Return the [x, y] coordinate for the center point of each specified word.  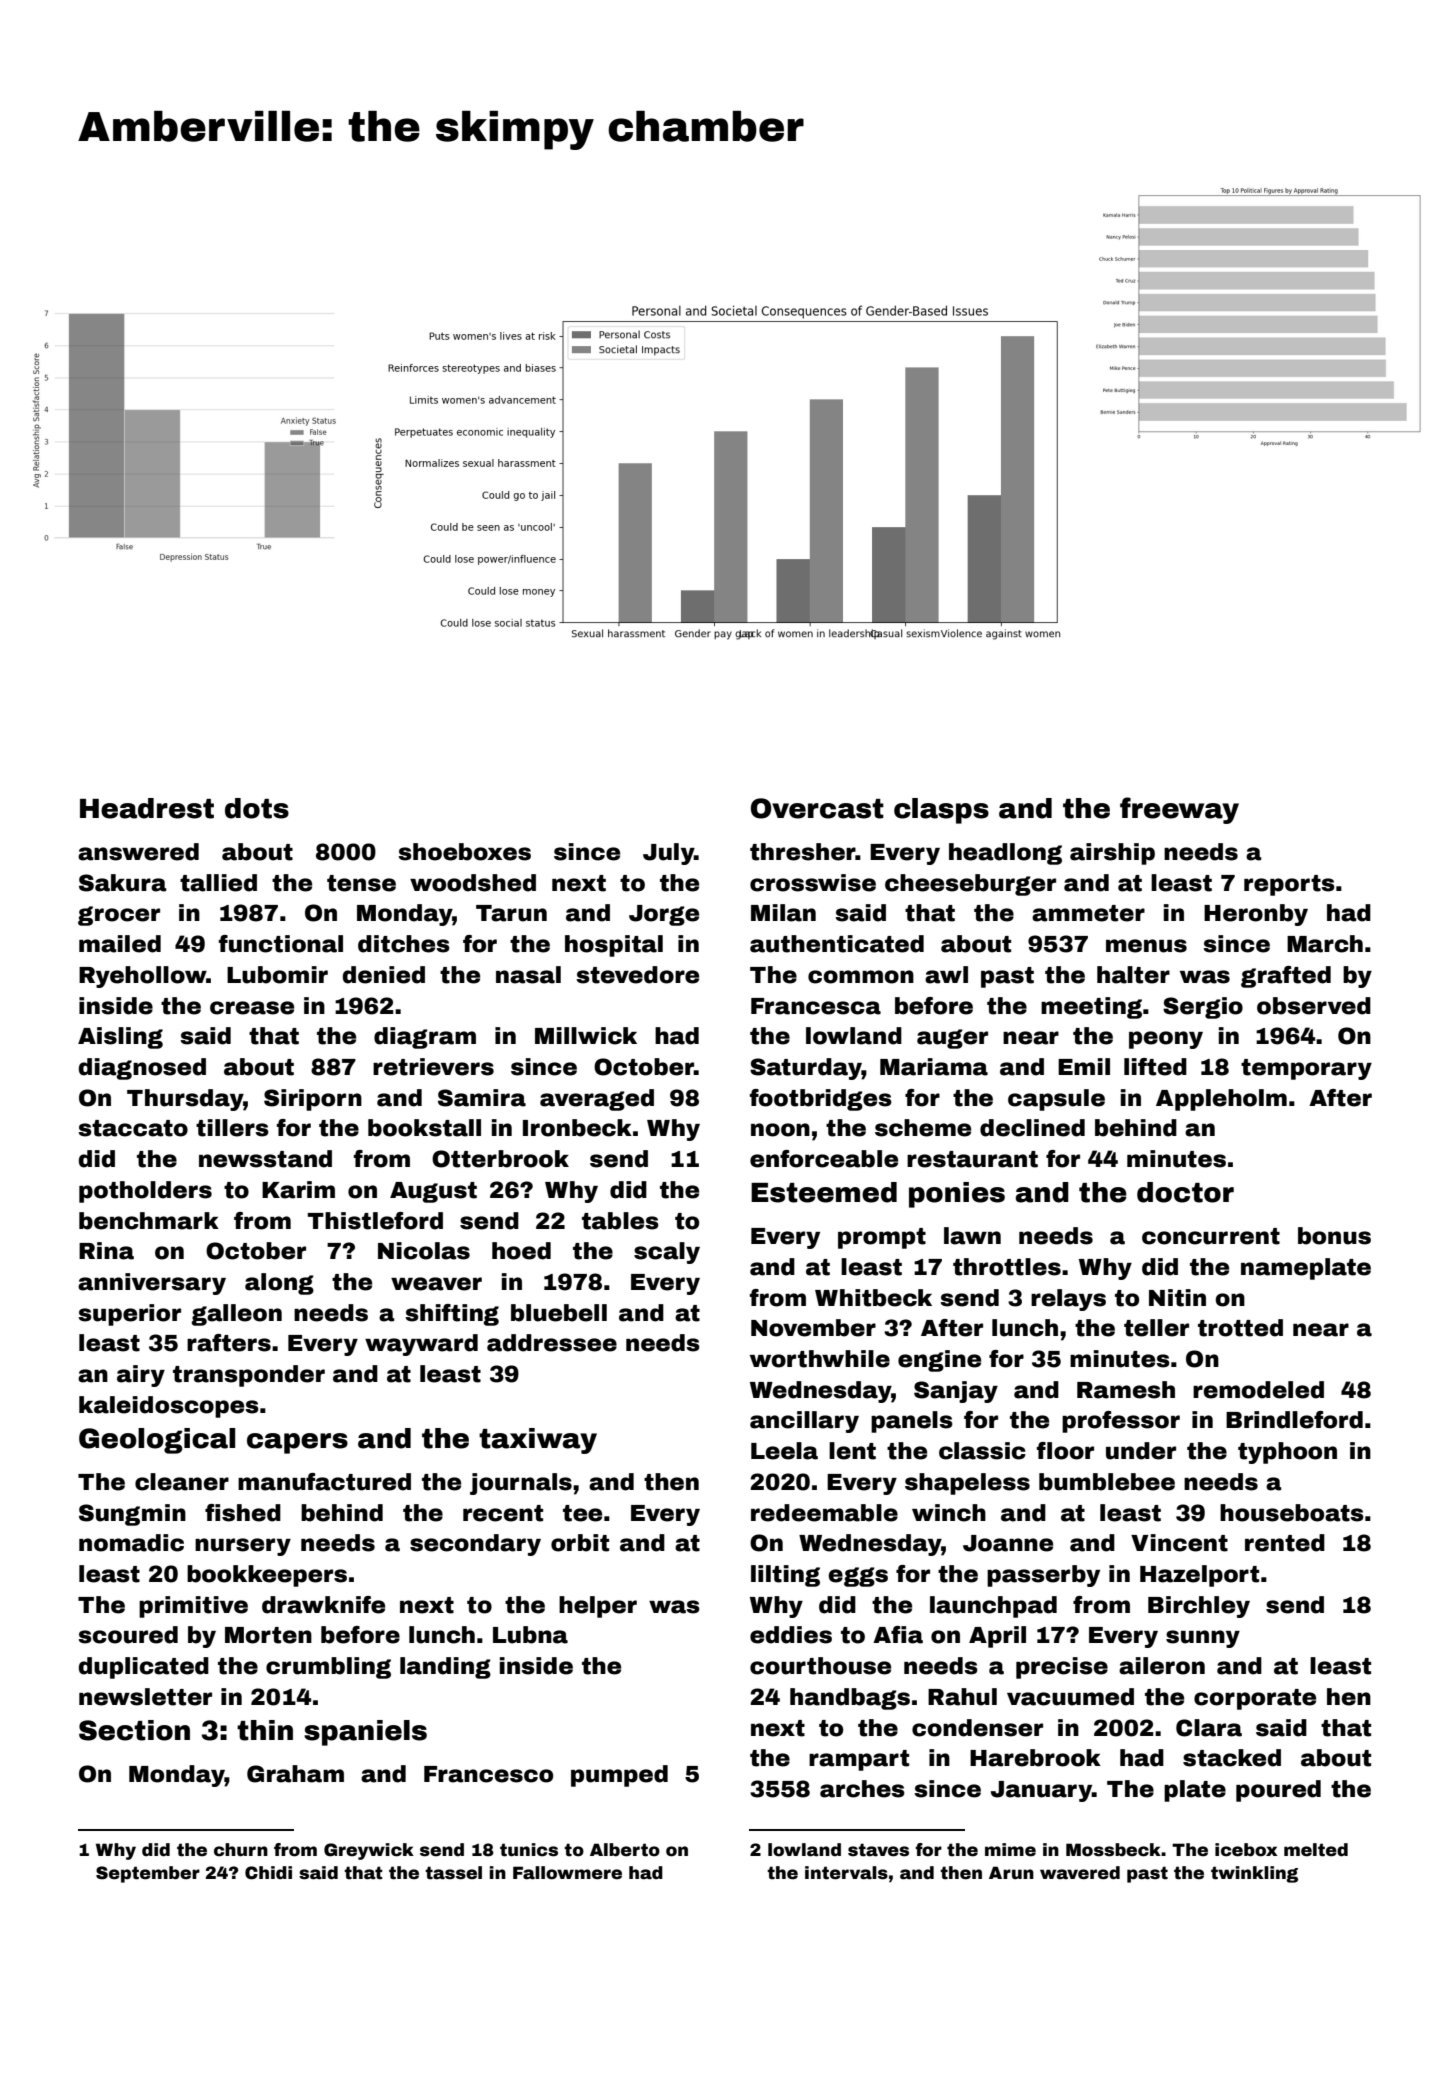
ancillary [804, 1422]
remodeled [1258, 1390]
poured [1278, 1791]
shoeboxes [464, 852]
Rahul [962, 1697]
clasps [941, 811]
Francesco [488, 1774]
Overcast [817, 808]
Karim [298, 1190]
